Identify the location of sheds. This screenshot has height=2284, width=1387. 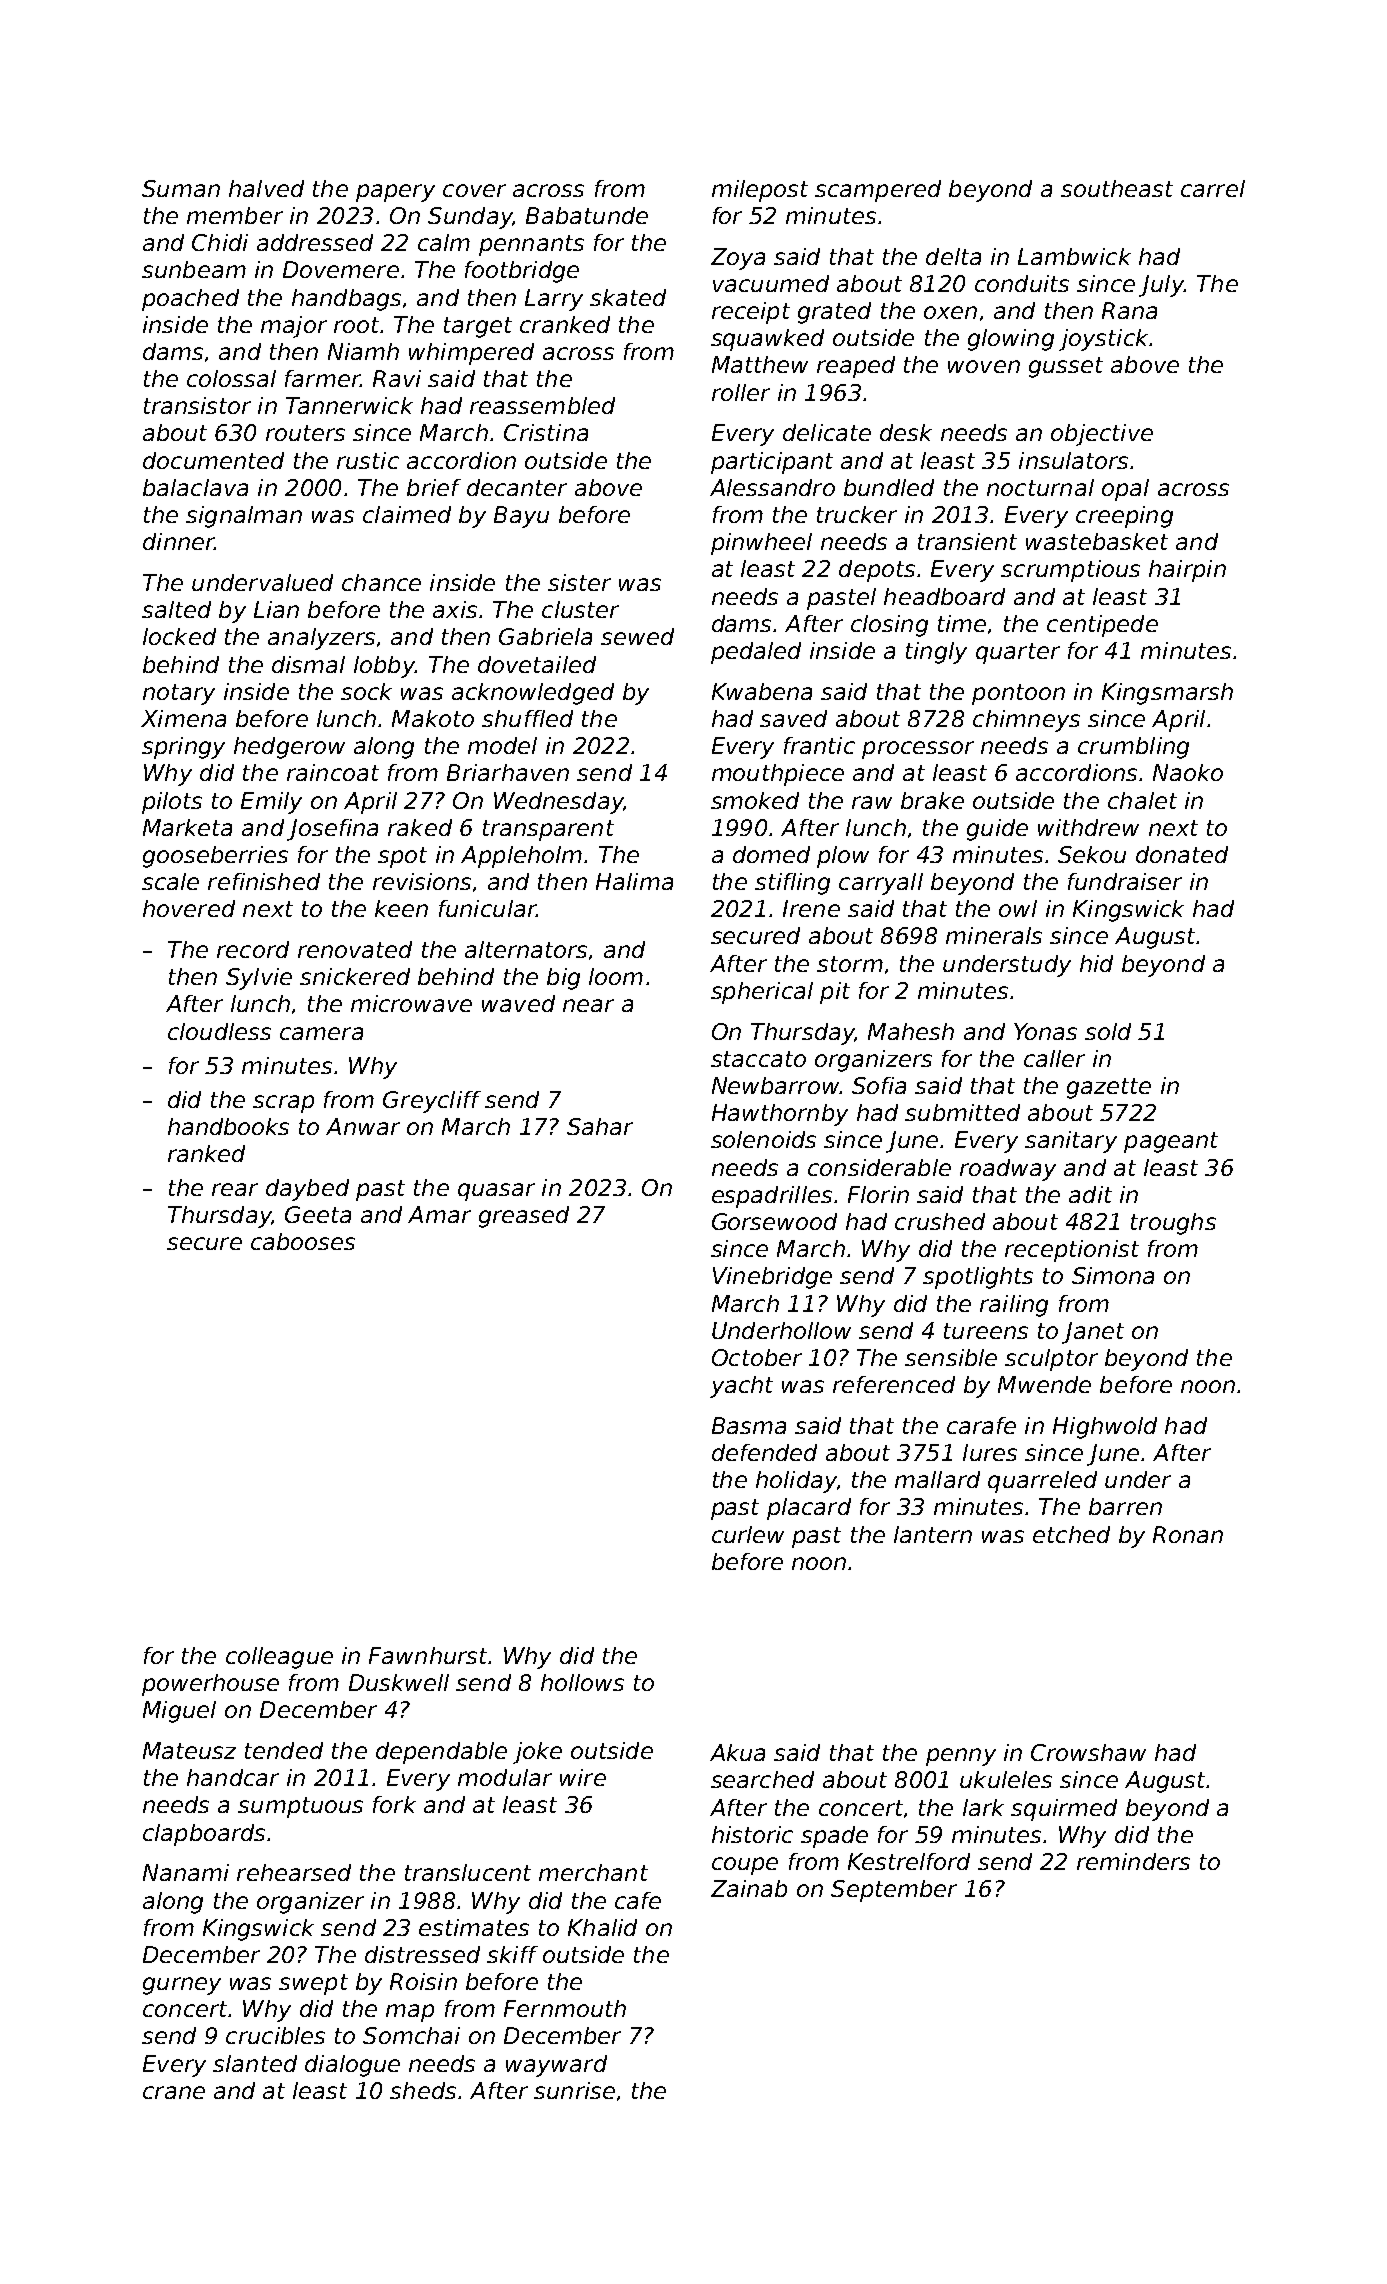
(423, 2090).
